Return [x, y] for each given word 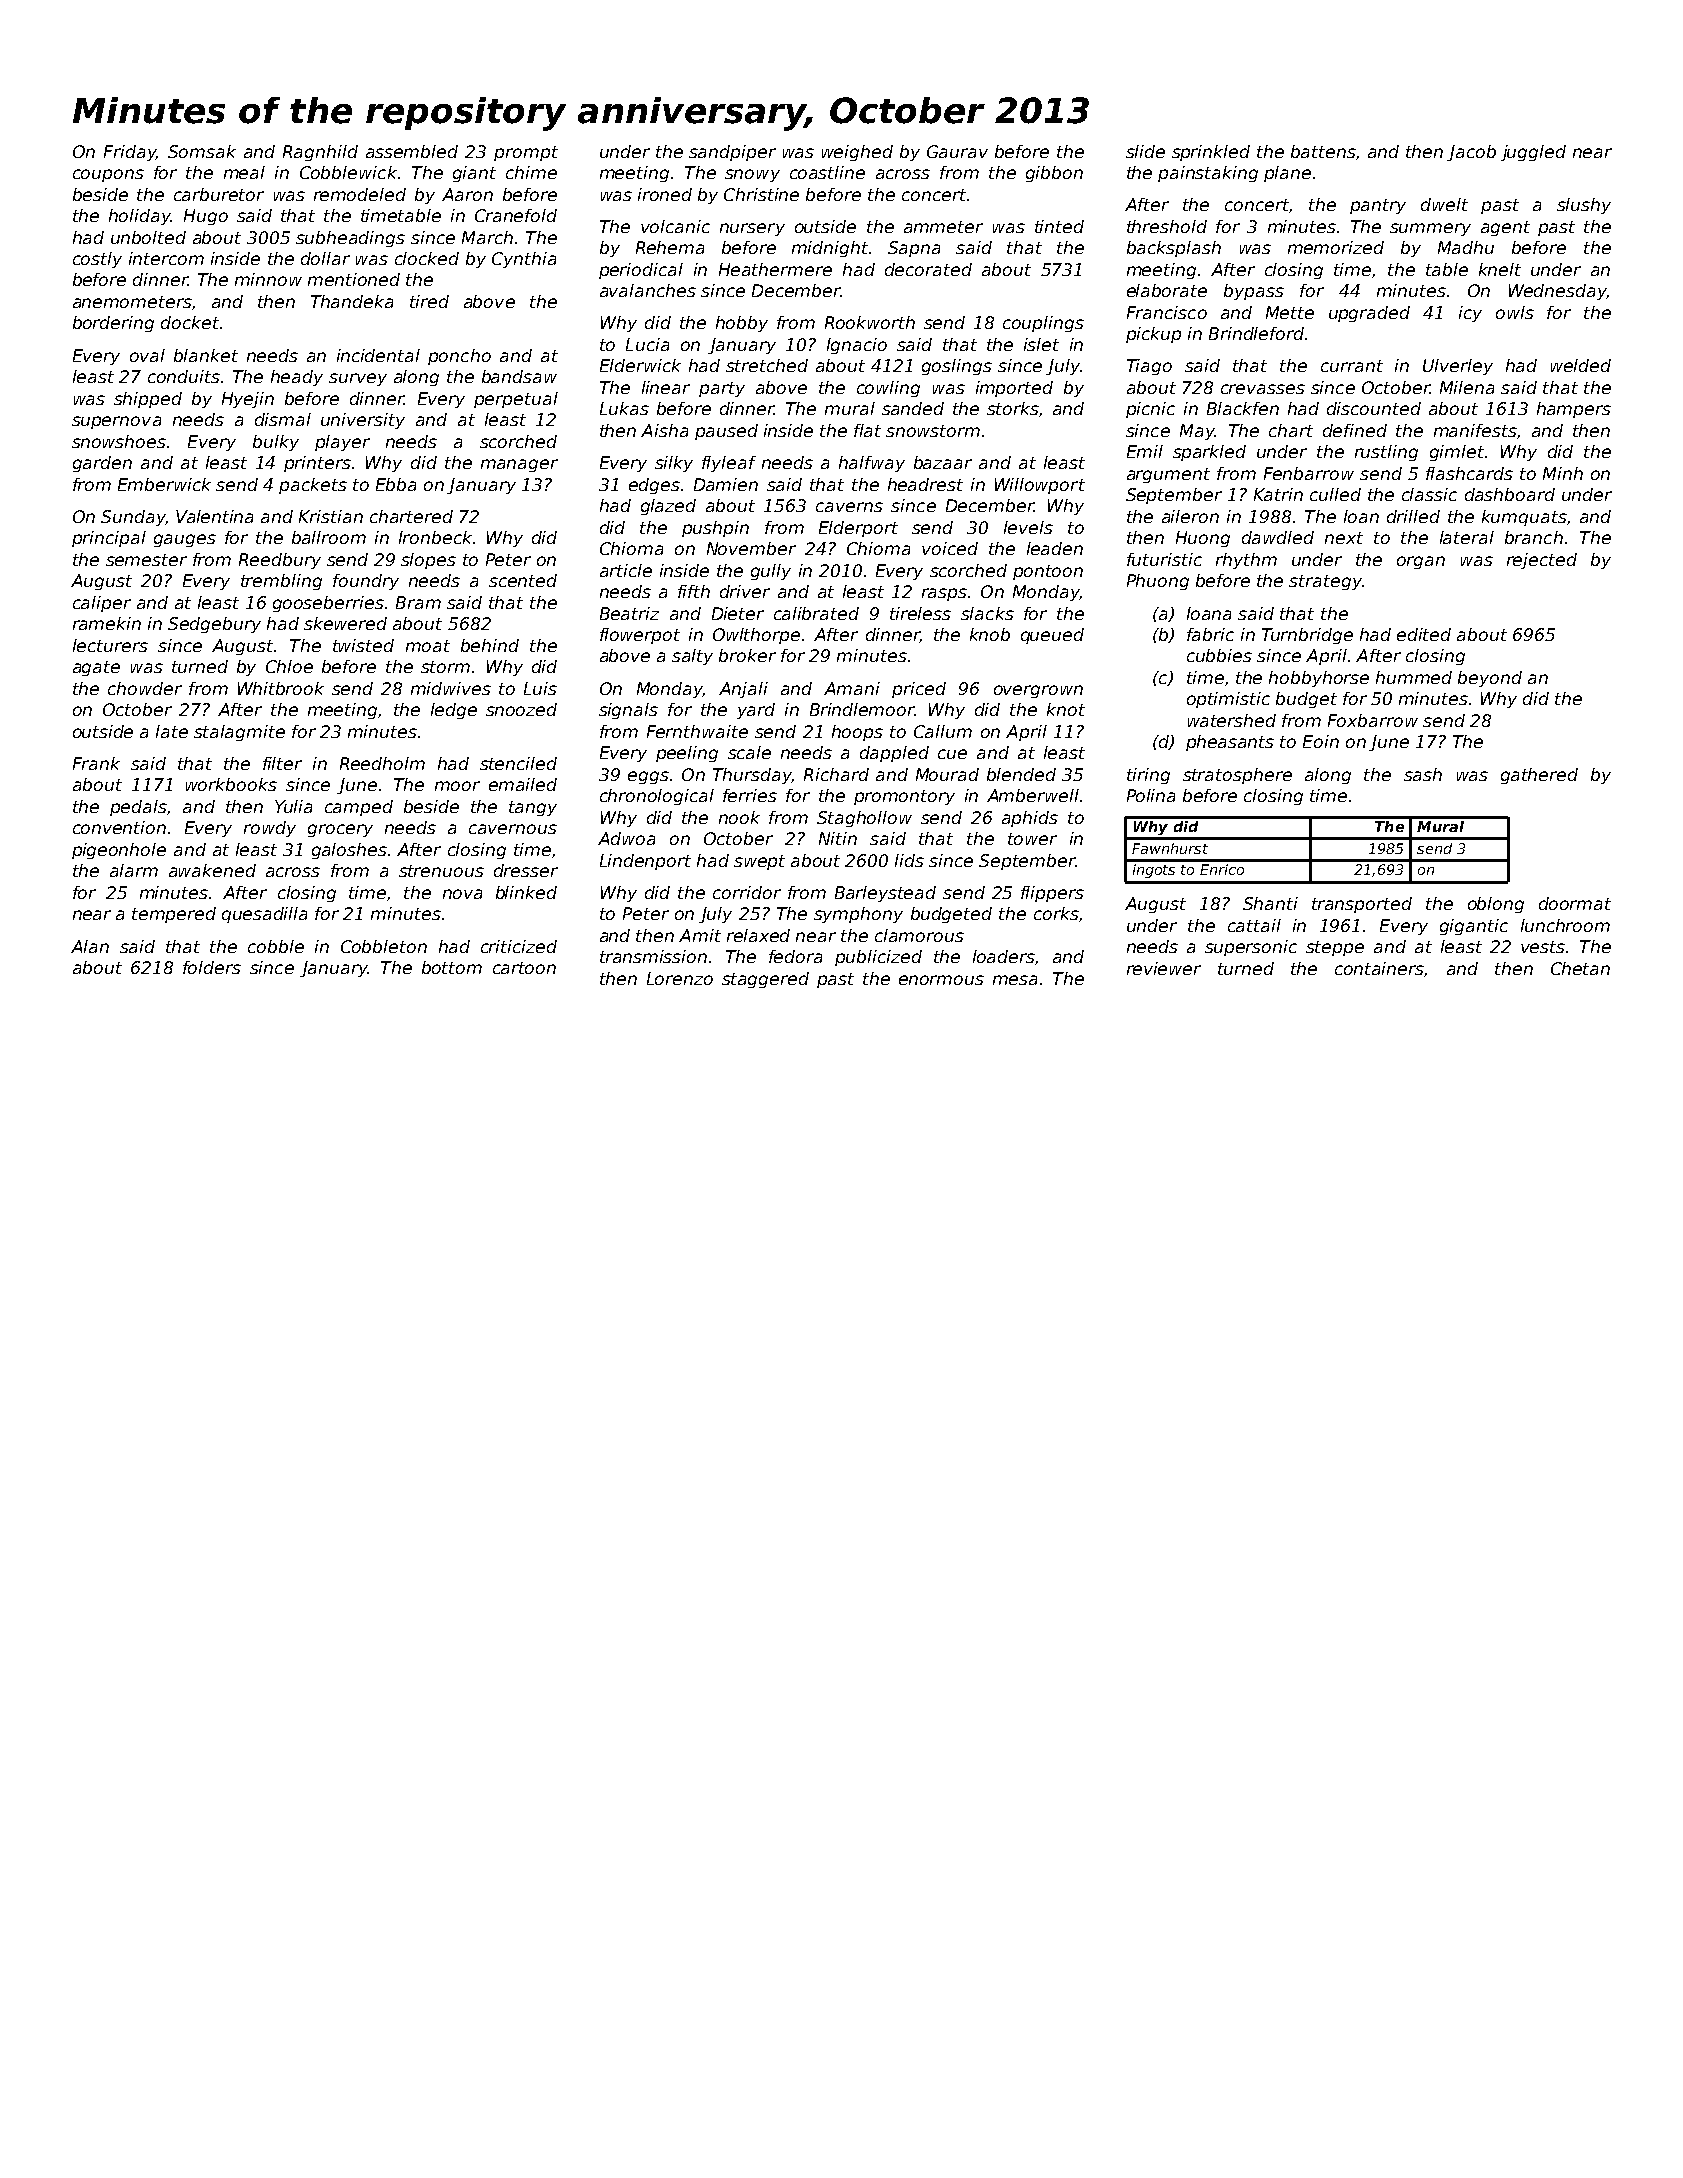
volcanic [675, 226]
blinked [526, 892]
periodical [641, 271]
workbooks [231, 784]
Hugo [206, 217]
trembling [281, 582]
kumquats [1524, 518]
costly [97, 260]
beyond [1490, 679]
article [626, 570]
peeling [687, 754]
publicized [878, 958]
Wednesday [1558, 292]
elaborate [1167, 290]
